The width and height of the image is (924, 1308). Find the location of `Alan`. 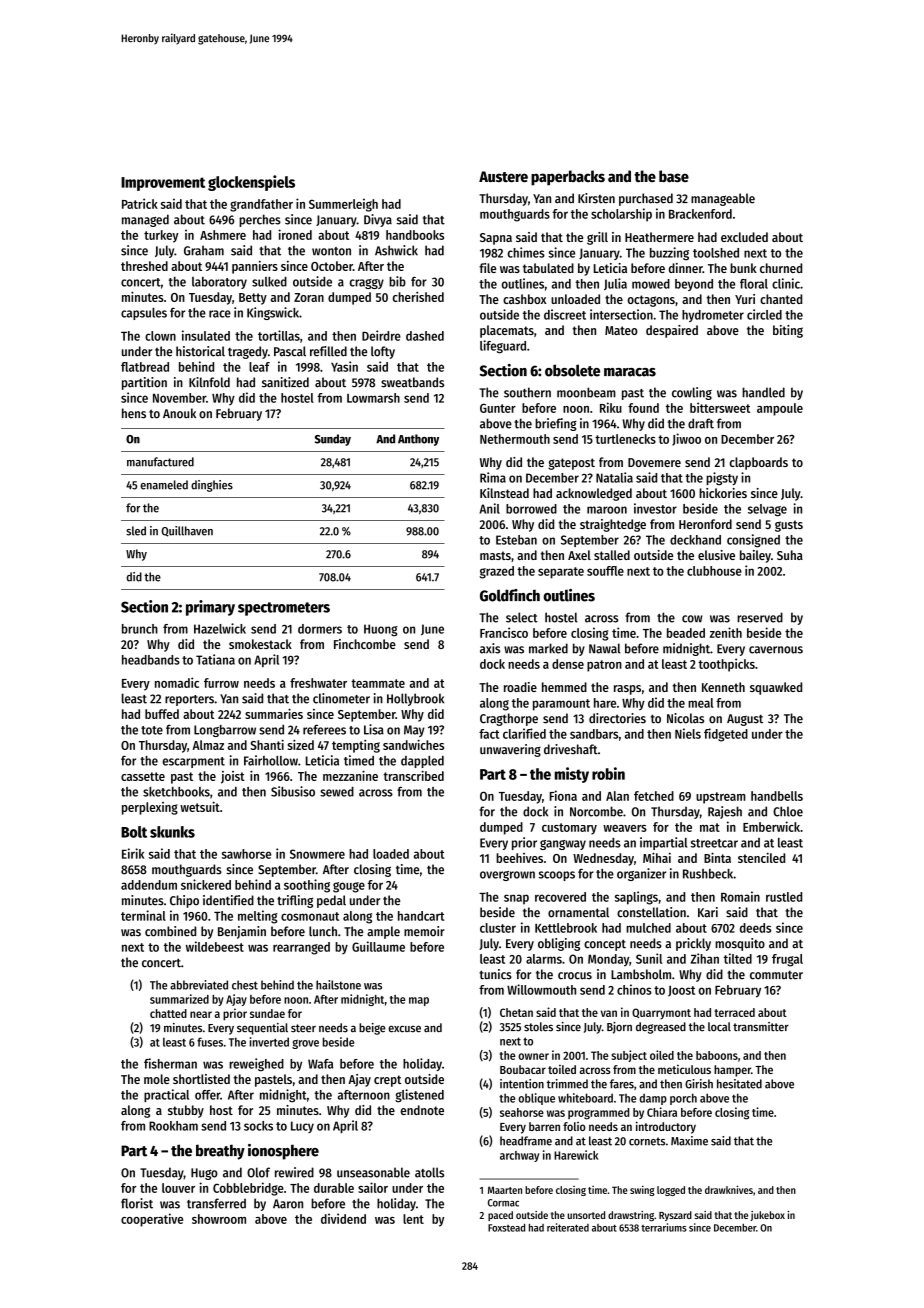

Alan is located at coordinates (617, 796).
